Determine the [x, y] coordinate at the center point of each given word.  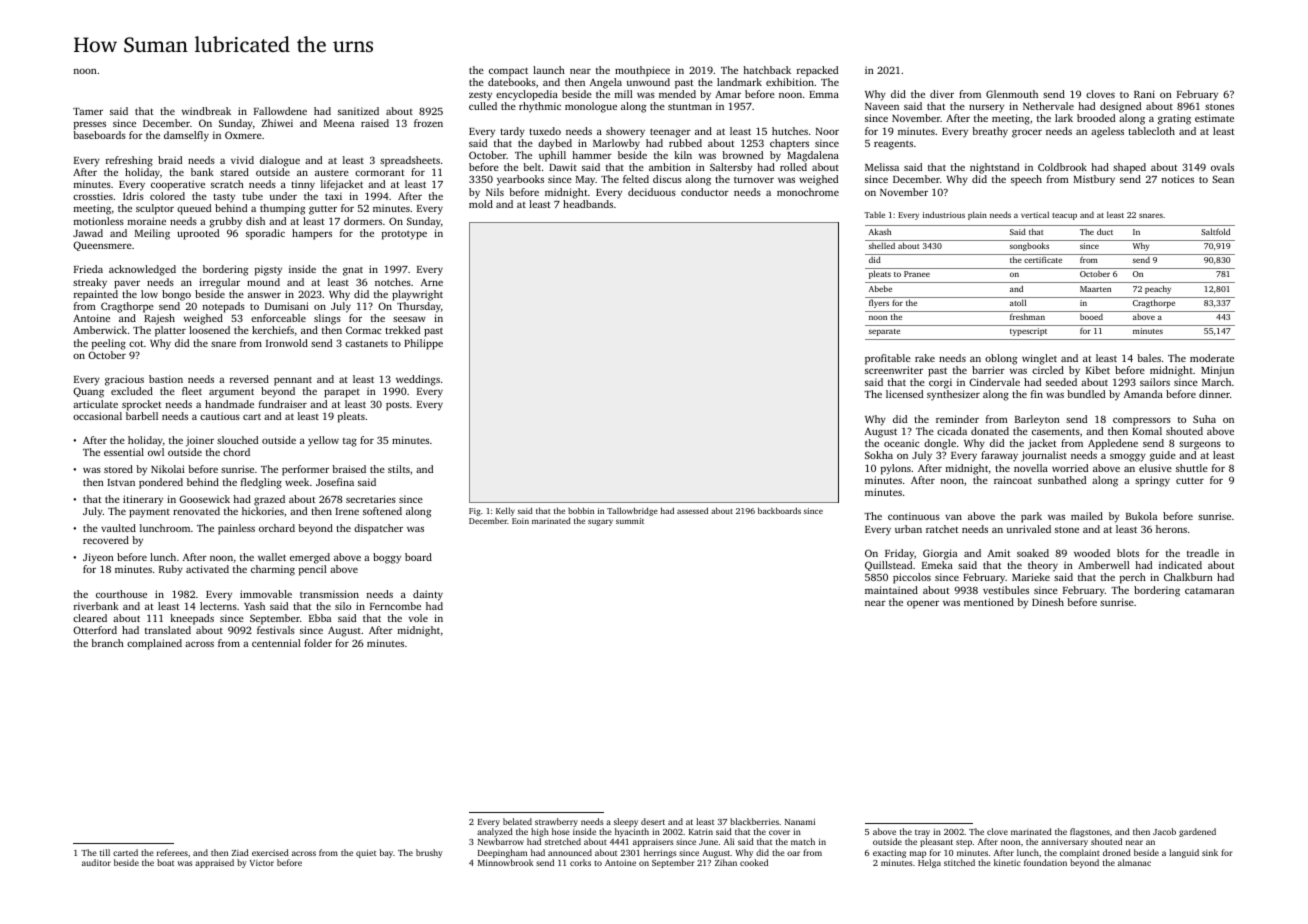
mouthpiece [642, 71]
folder [318, 643]
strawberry [556, 822]
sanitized [358, 111]
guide [1163, 456]
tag [350, 442]
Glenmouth [1012, 94]
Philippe [423, 344]
